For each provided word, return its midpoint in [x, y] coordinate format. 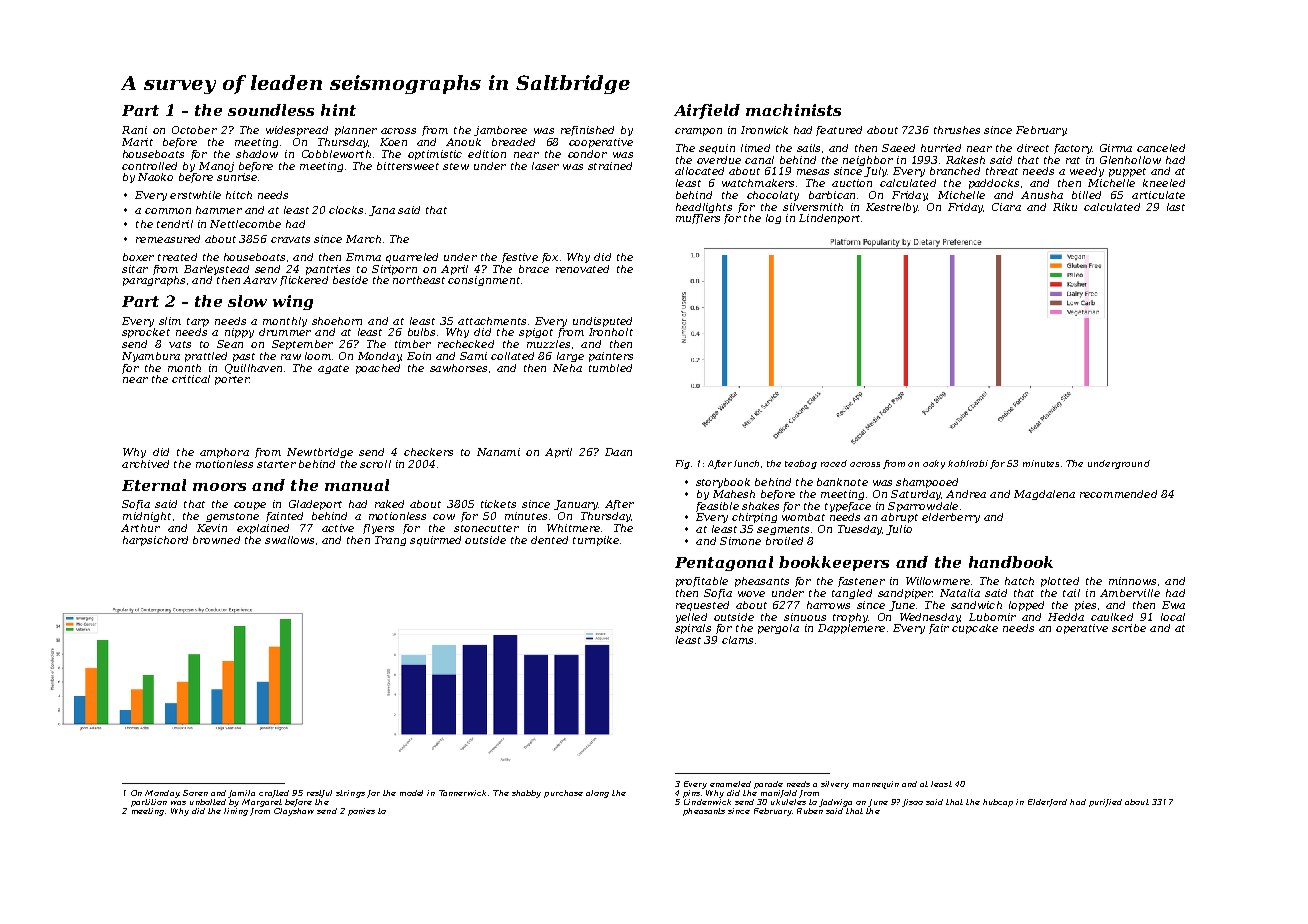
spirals [693, 629]
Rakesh [965, 160]
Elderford [1047, 803]
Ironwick [764, 130]
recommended [1118, 494]
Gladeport [315, 505]
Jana [382, 211]
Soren [195, 793]
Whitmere [573, 528]
